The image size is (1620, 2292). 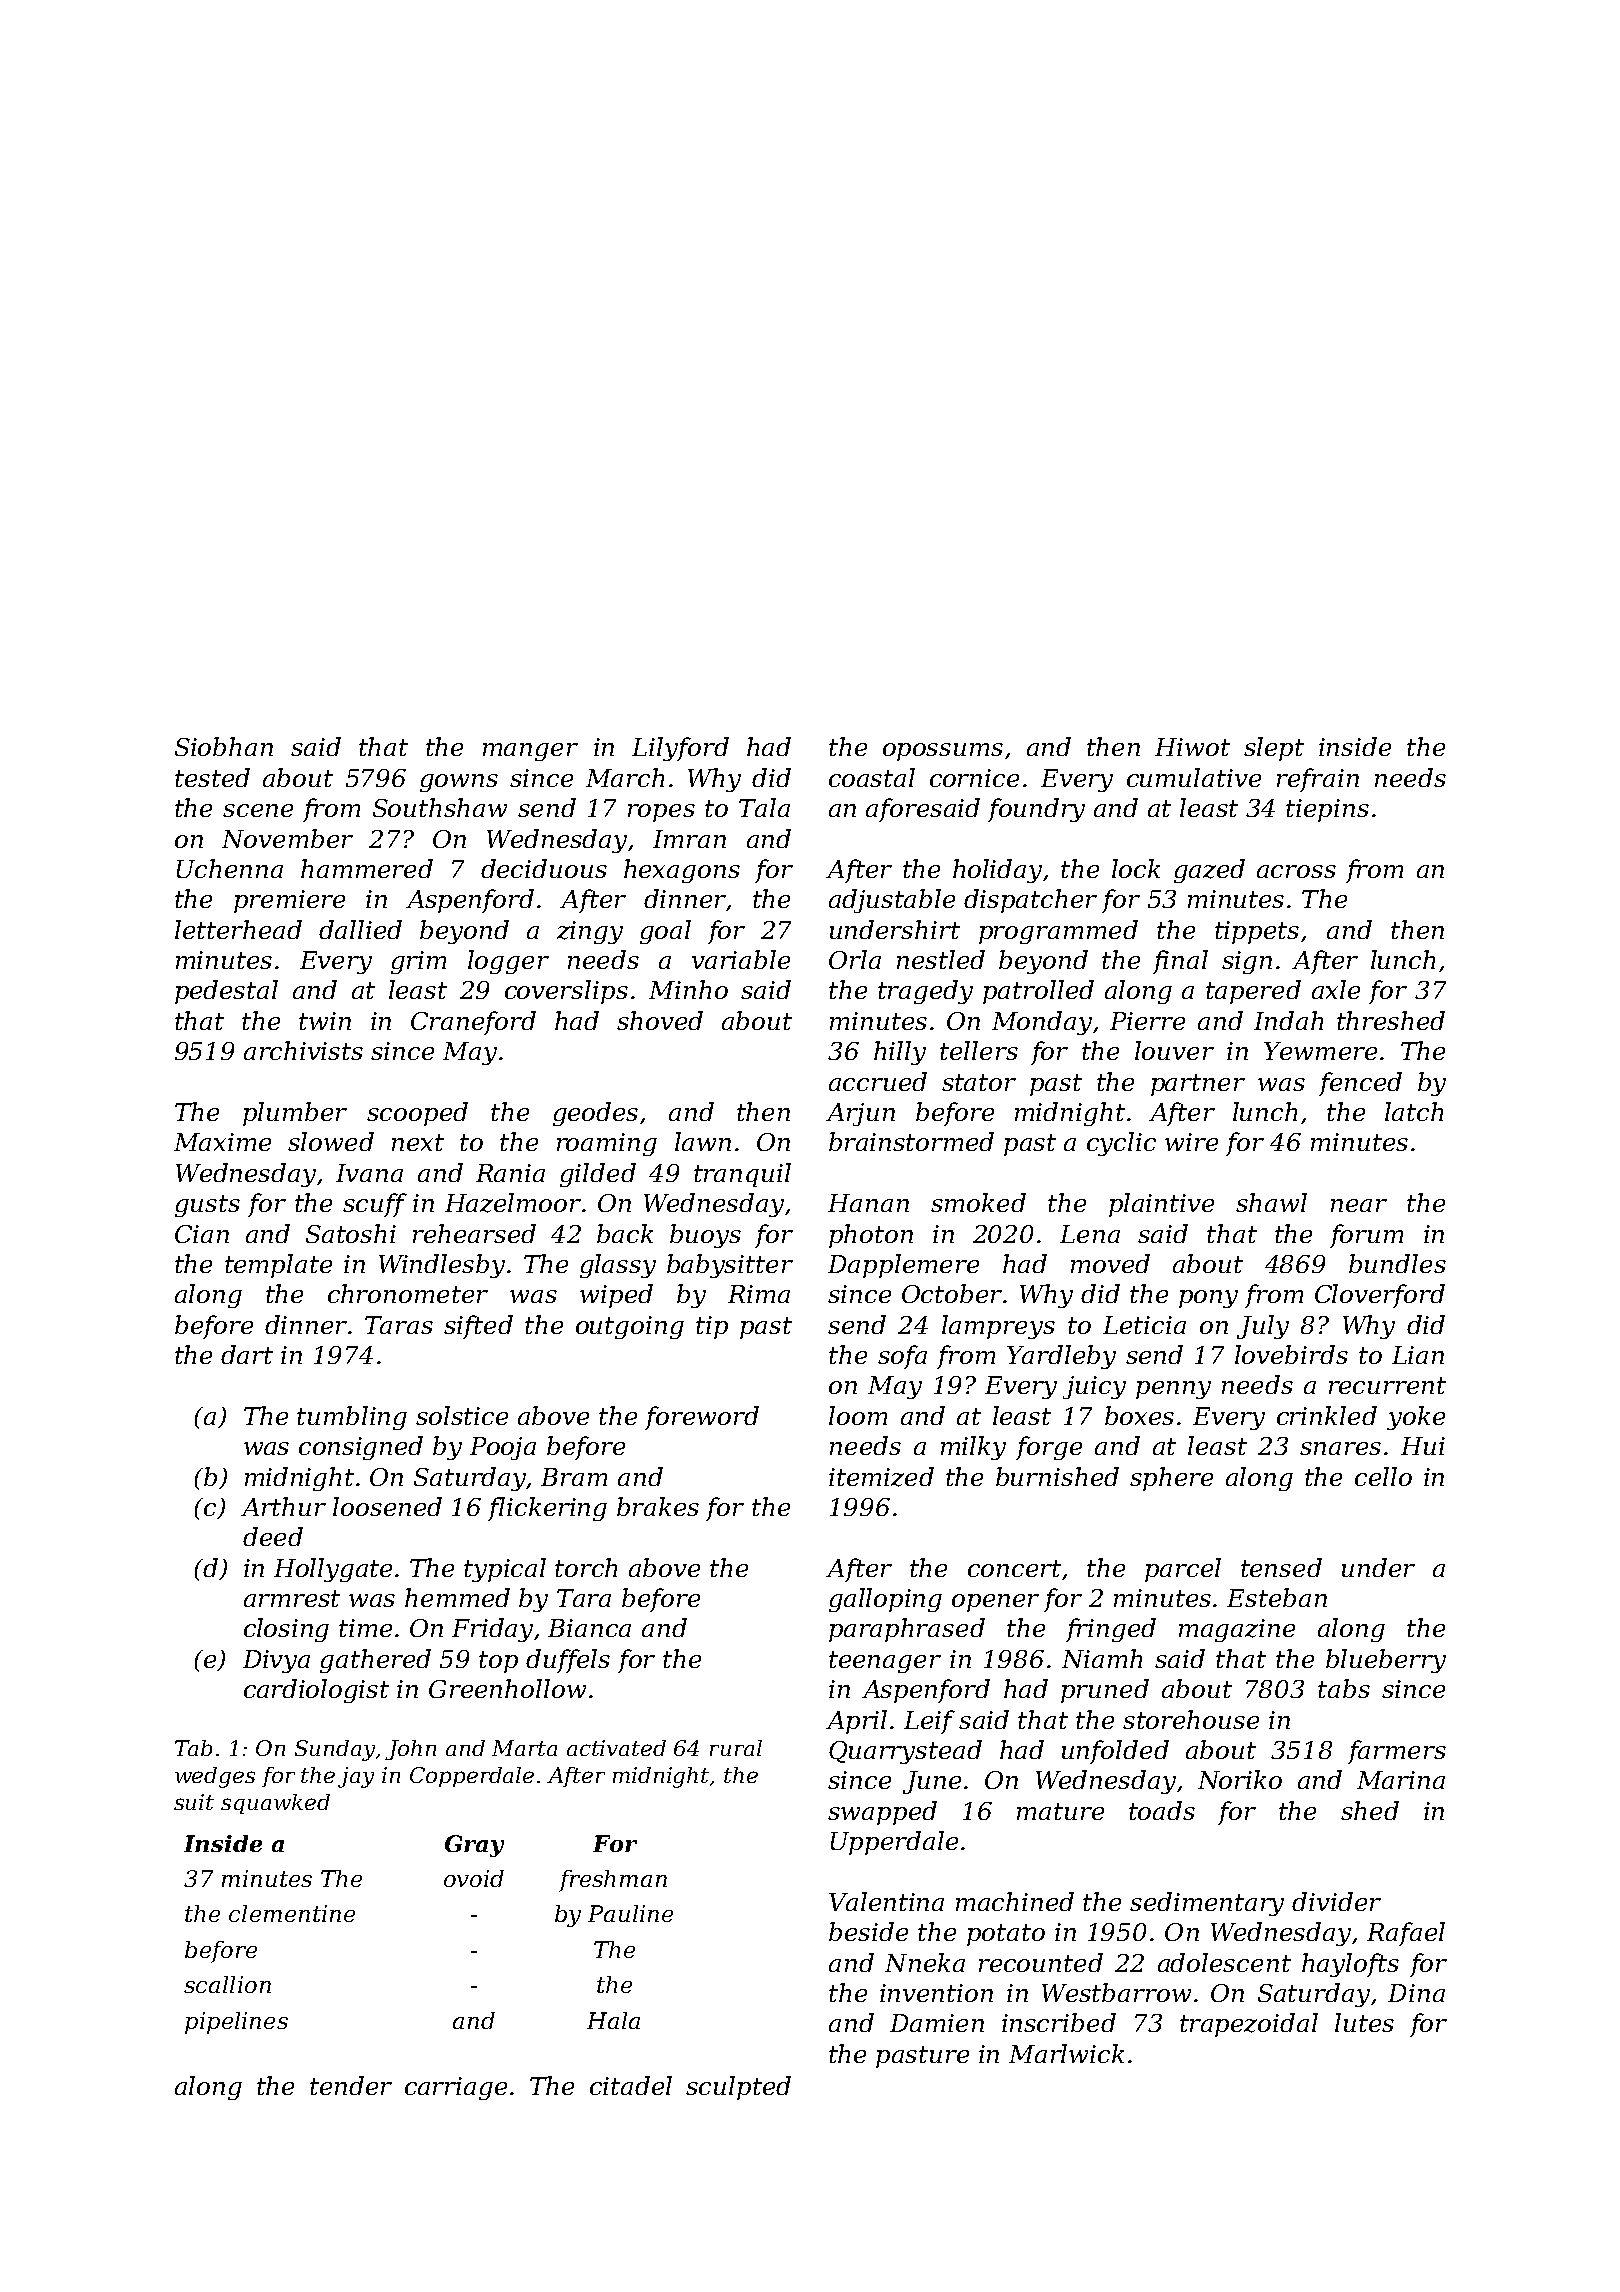 What do you see at coordinates (973, 1448) in the screenshot?
I see `milky` at bounding box center [973, 1448].
